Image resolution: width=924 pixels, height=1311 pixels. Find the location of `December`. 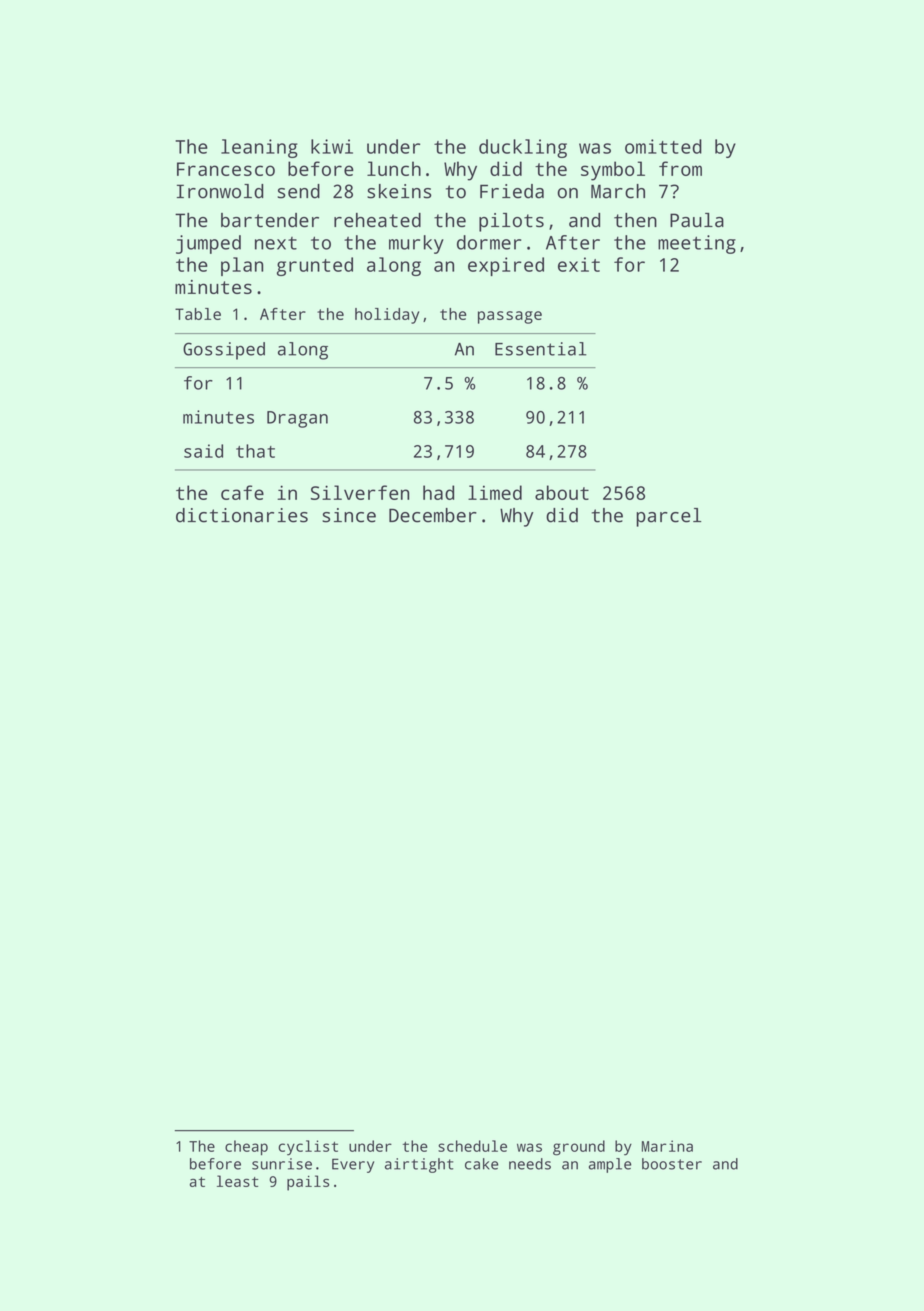

December is located at coordinates (433, 515).
